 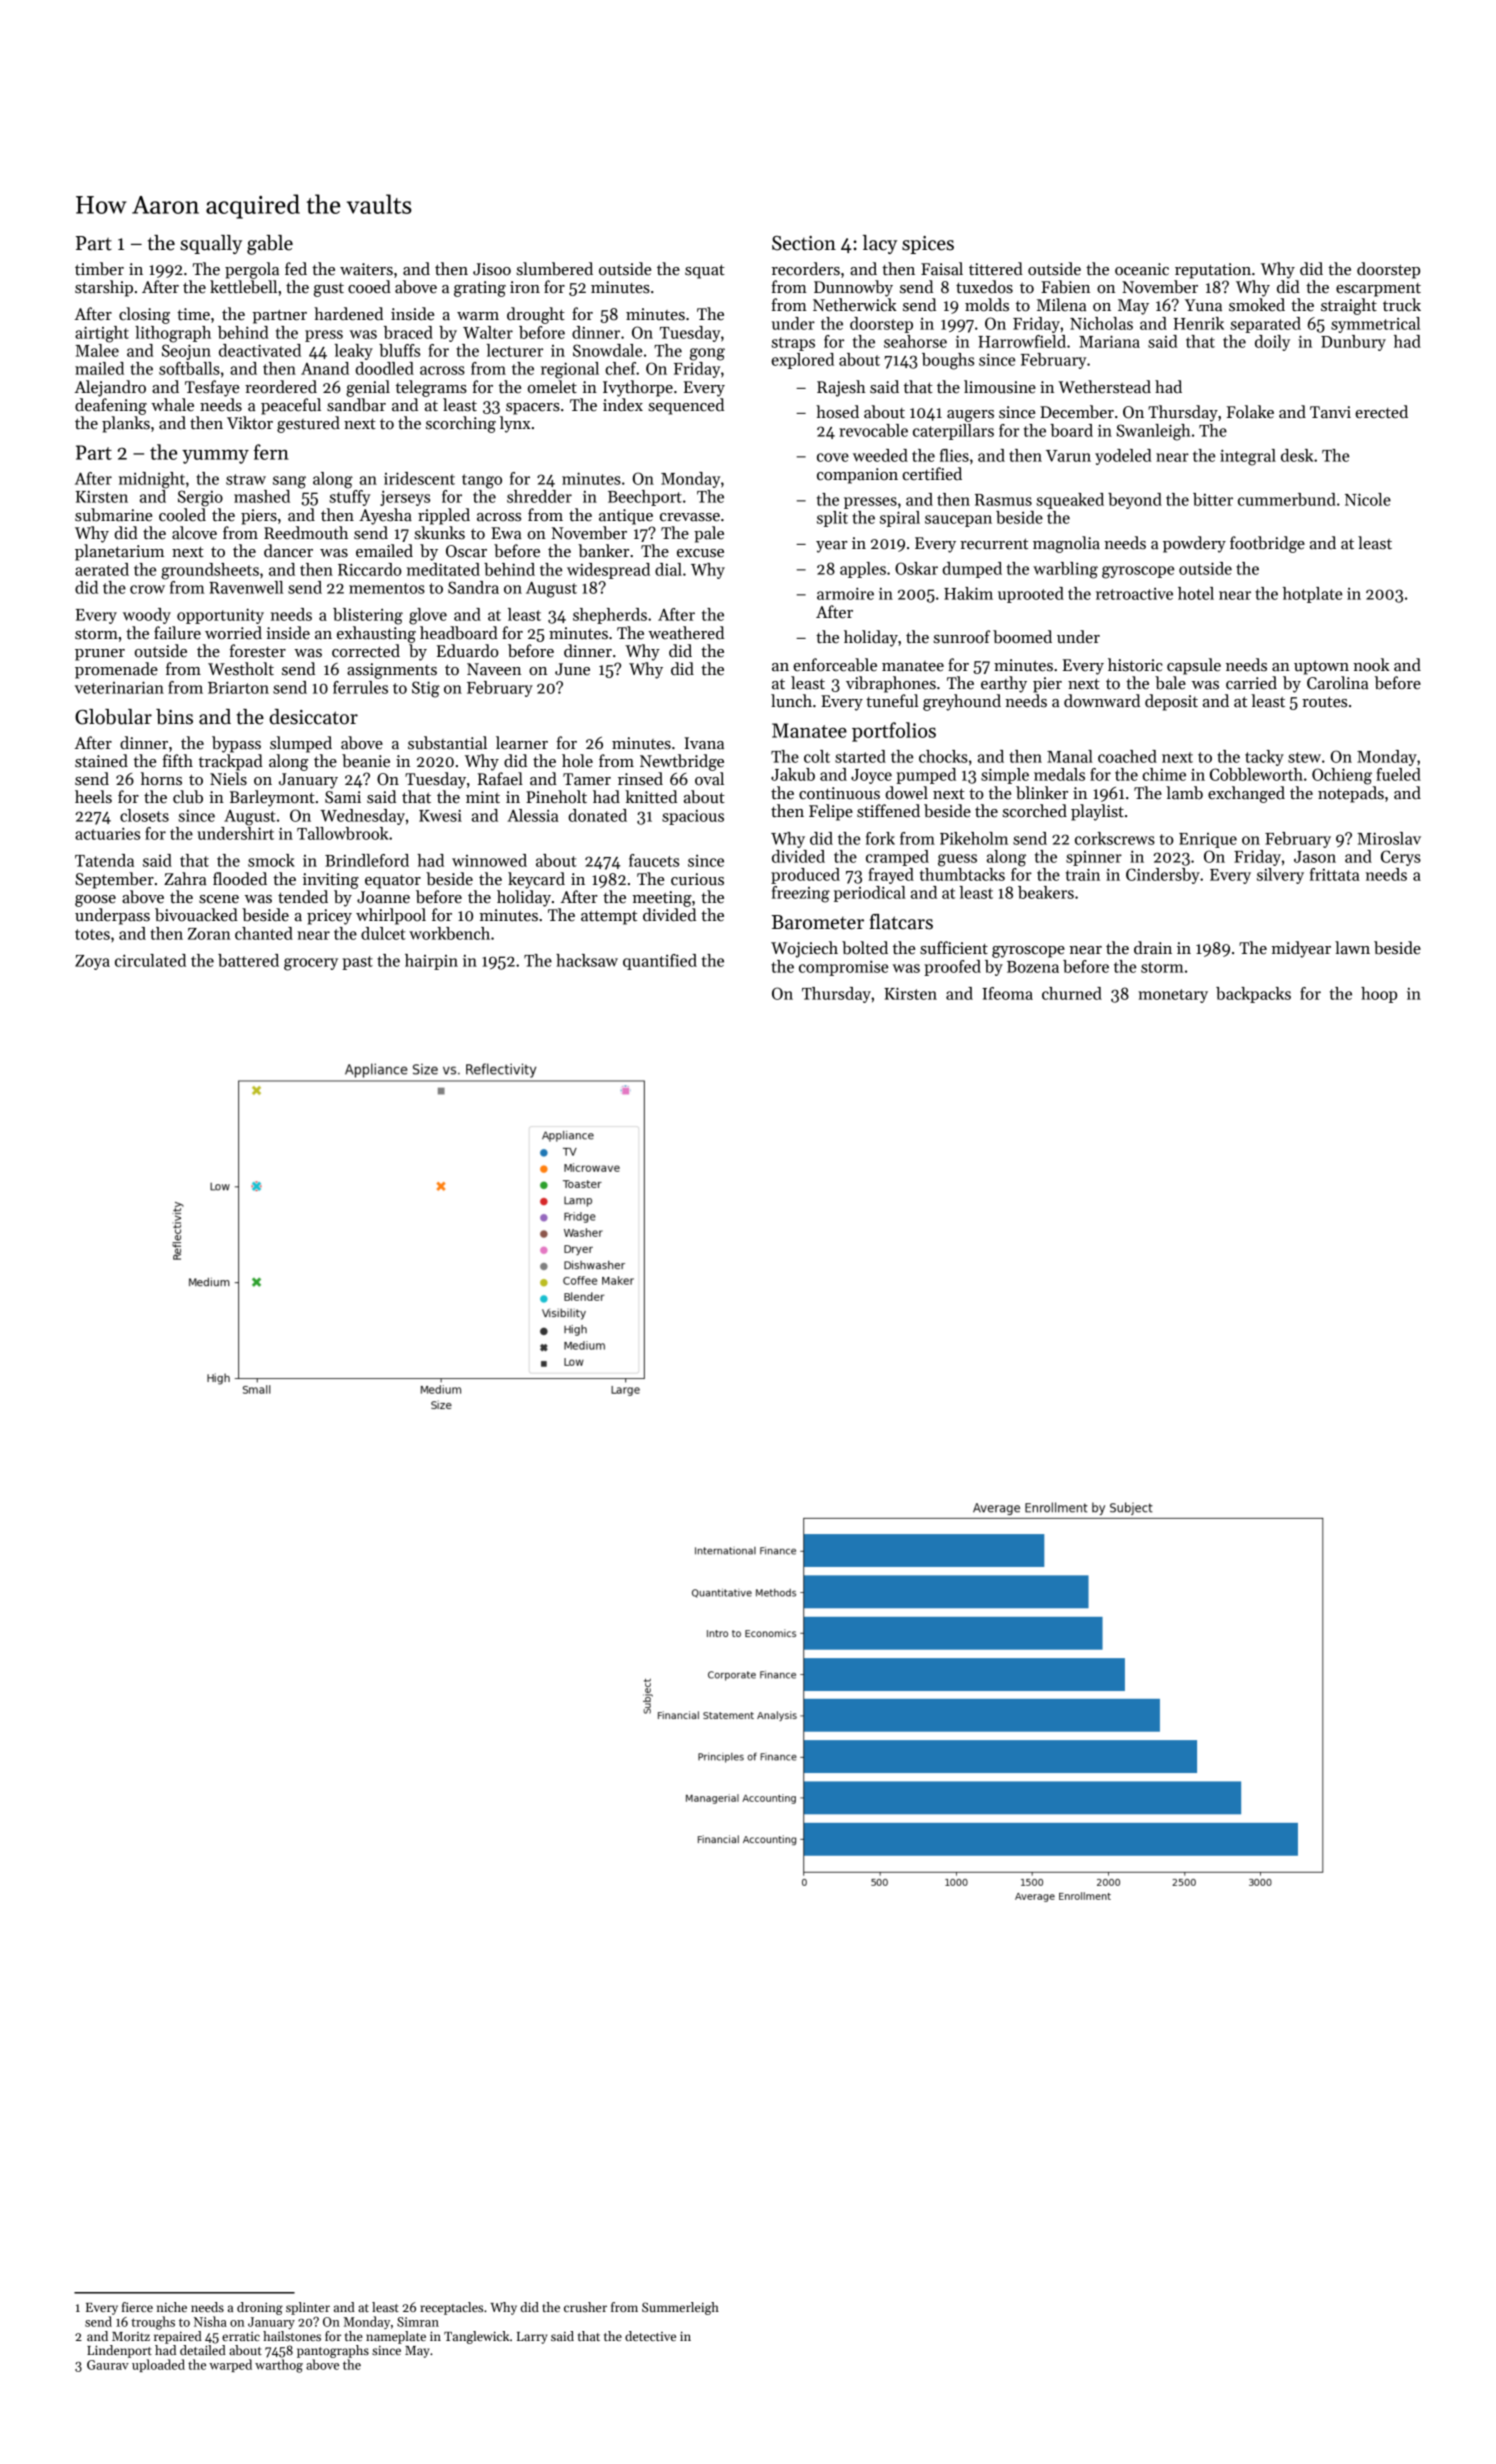 What do you see at coordinates (1173, 996) in the screenshot?
I see `monetary` at bounding box center [1173, 996].
